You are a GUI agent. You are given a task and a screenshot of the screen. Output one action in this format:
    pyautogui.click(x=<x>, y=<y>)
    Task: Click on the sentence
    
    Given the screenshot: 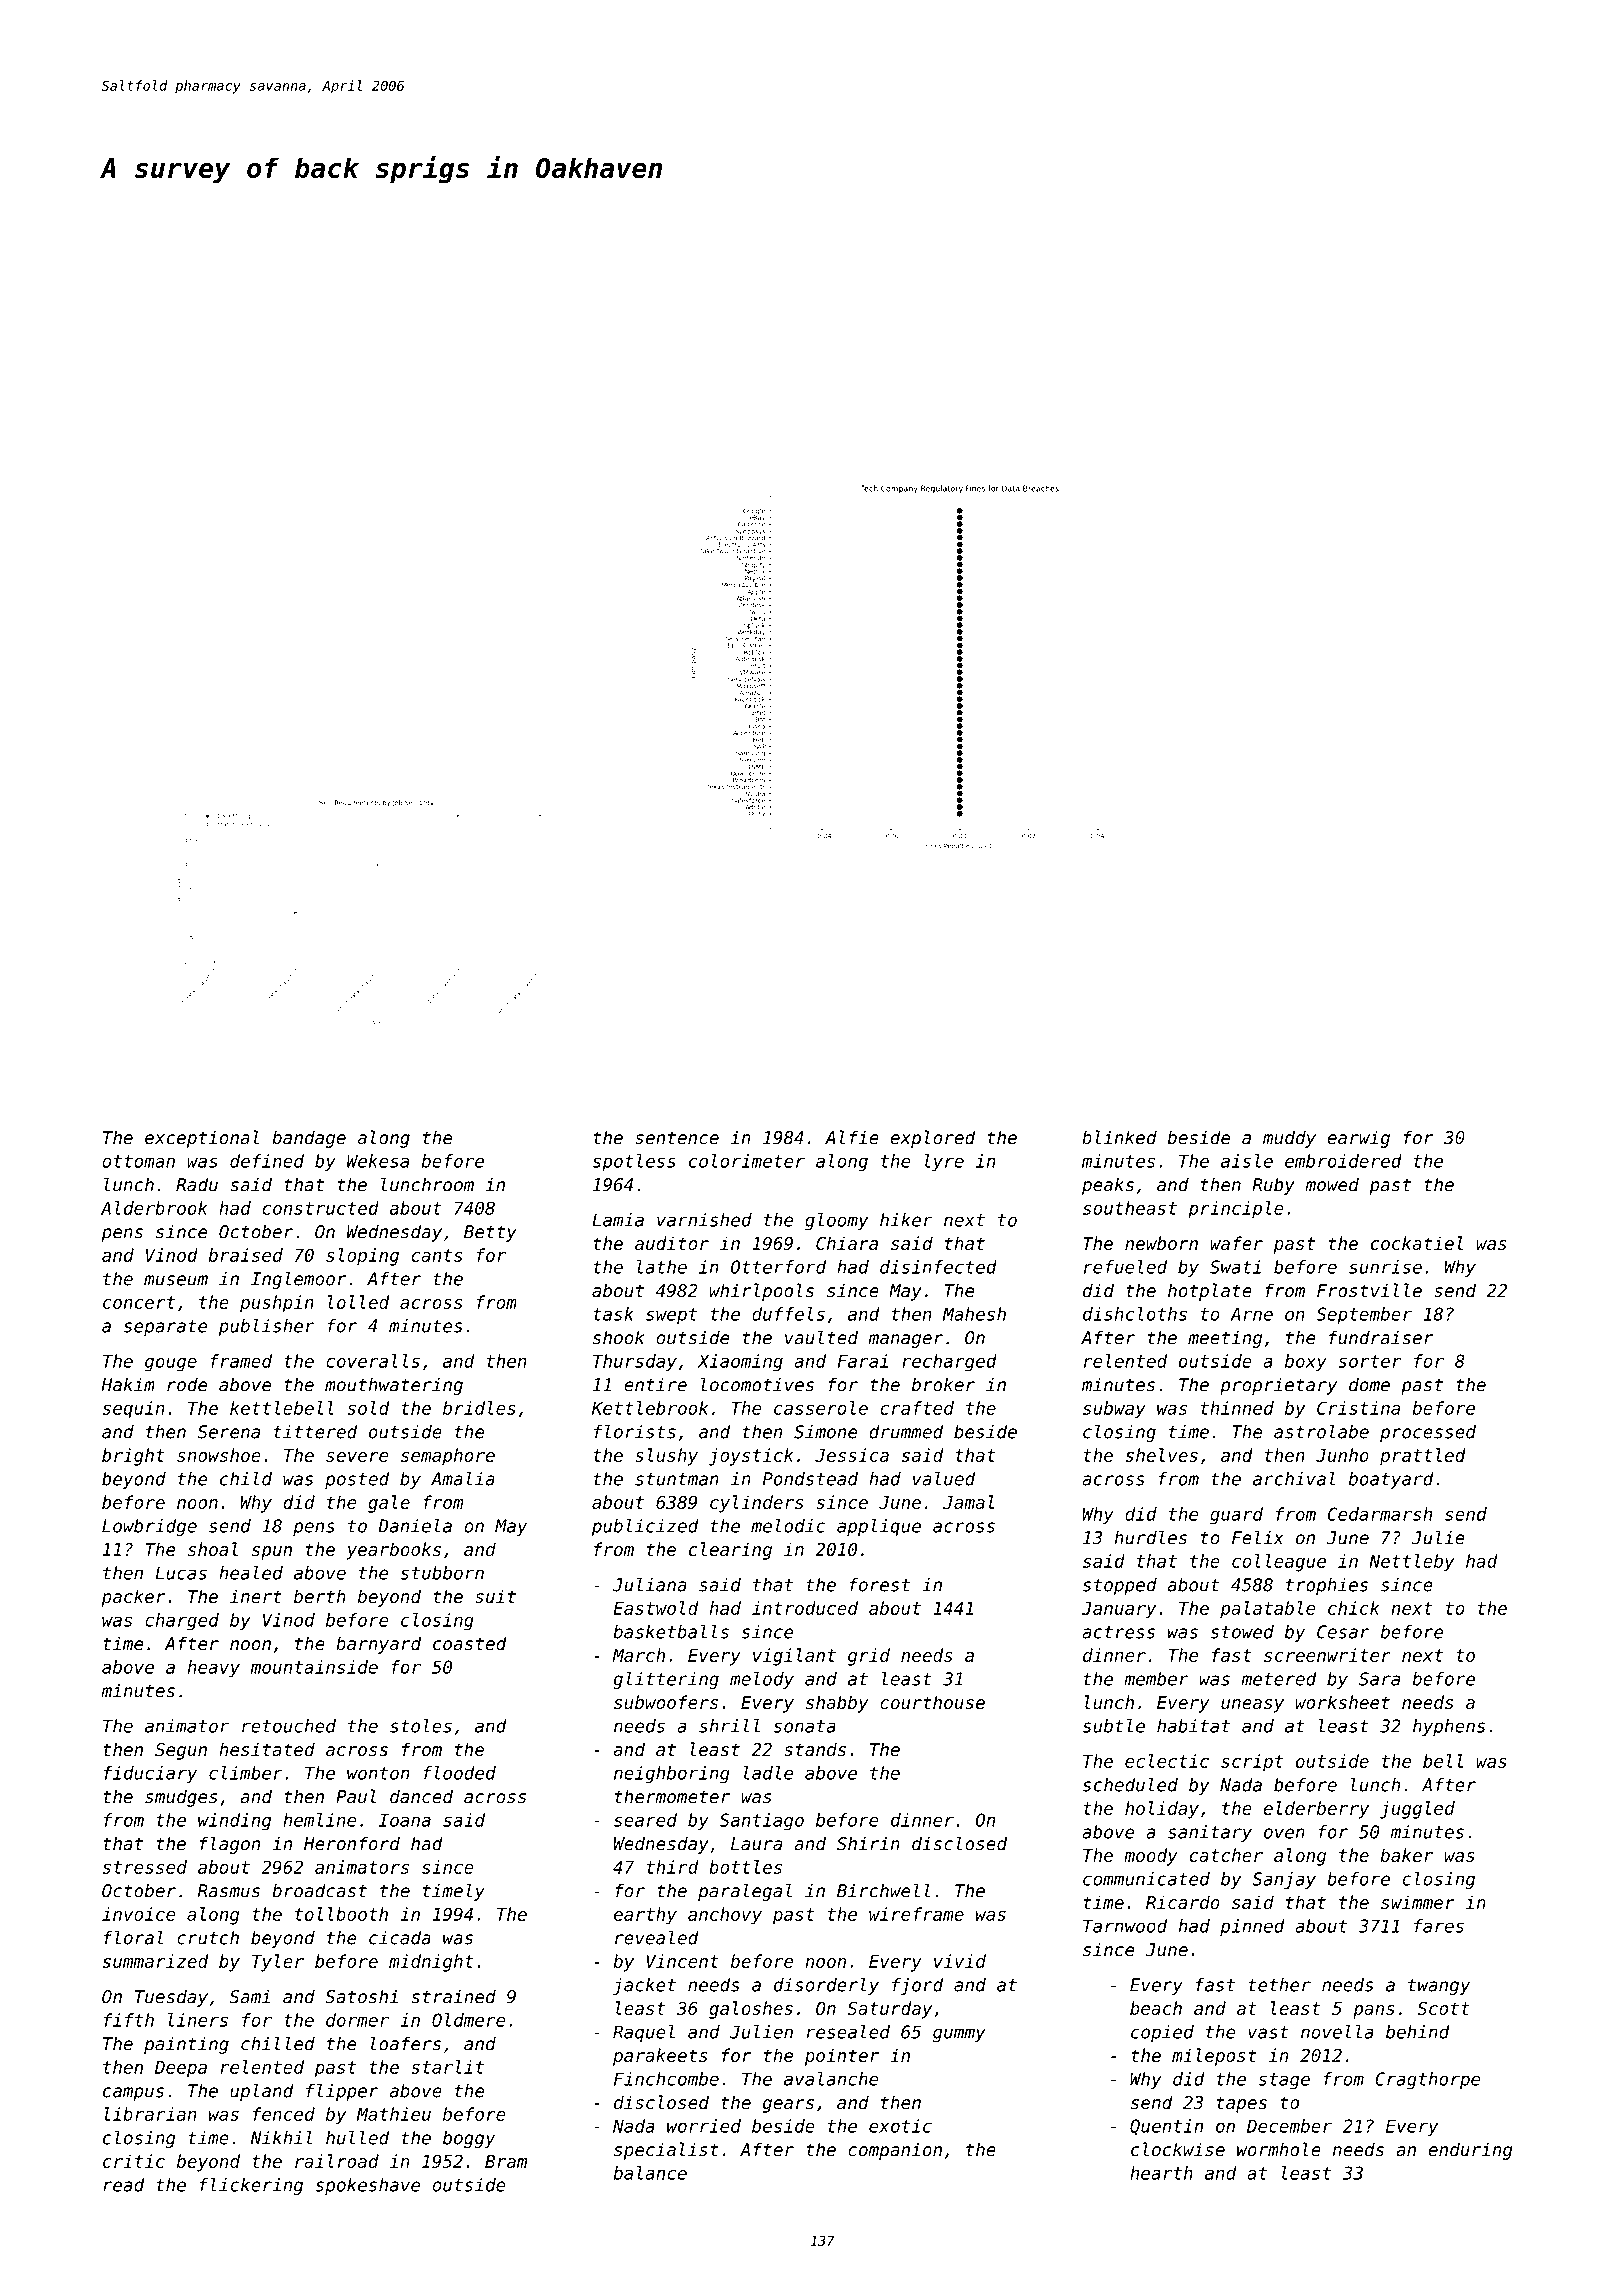 What is the action you would take?
    pyautogui.click(x=677, y=1138)
